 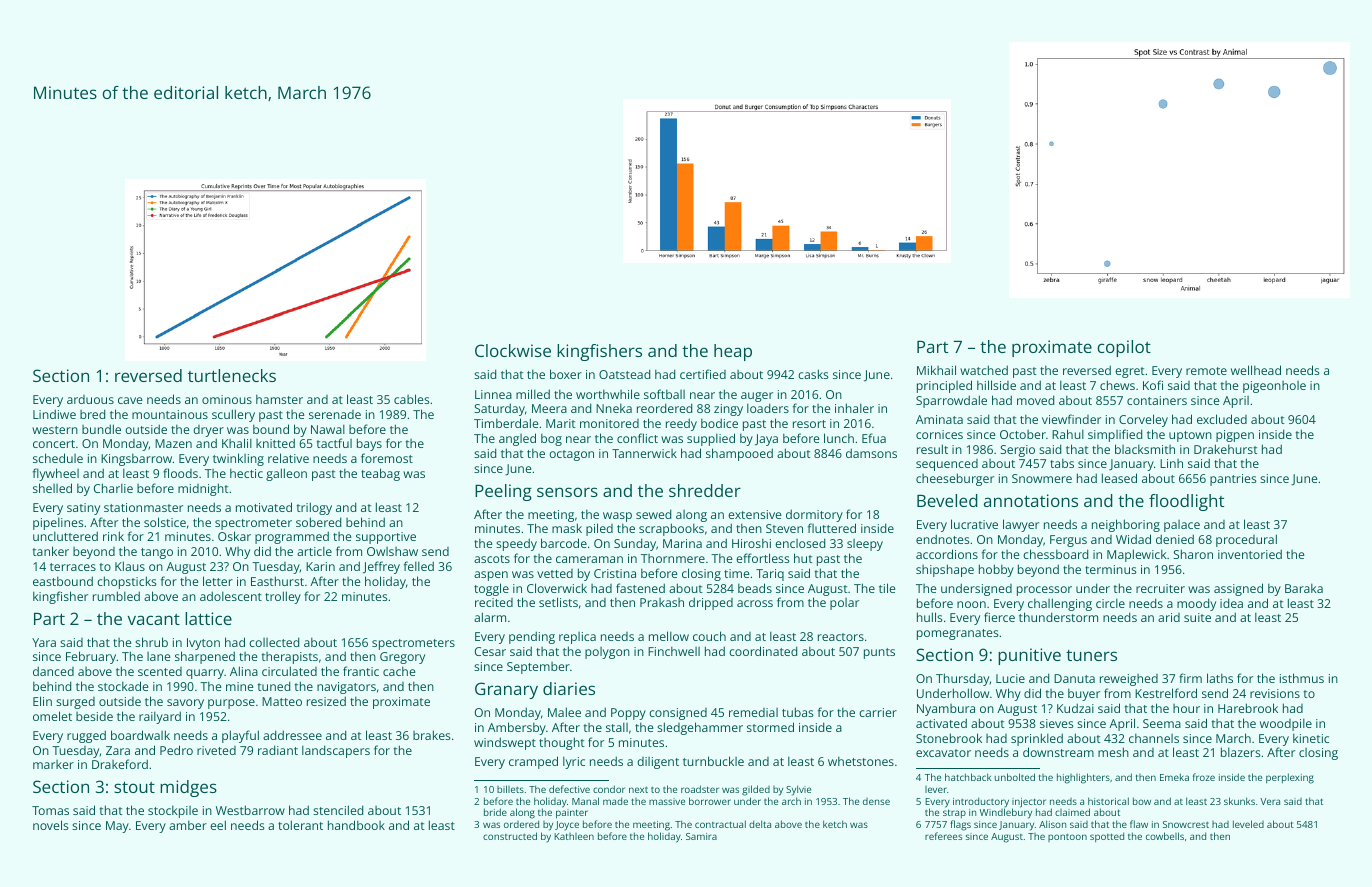 What do you see at coordinates (1304, 588) in the screenshot?
I see `Baraka` at bounding box center [1304, 588].
